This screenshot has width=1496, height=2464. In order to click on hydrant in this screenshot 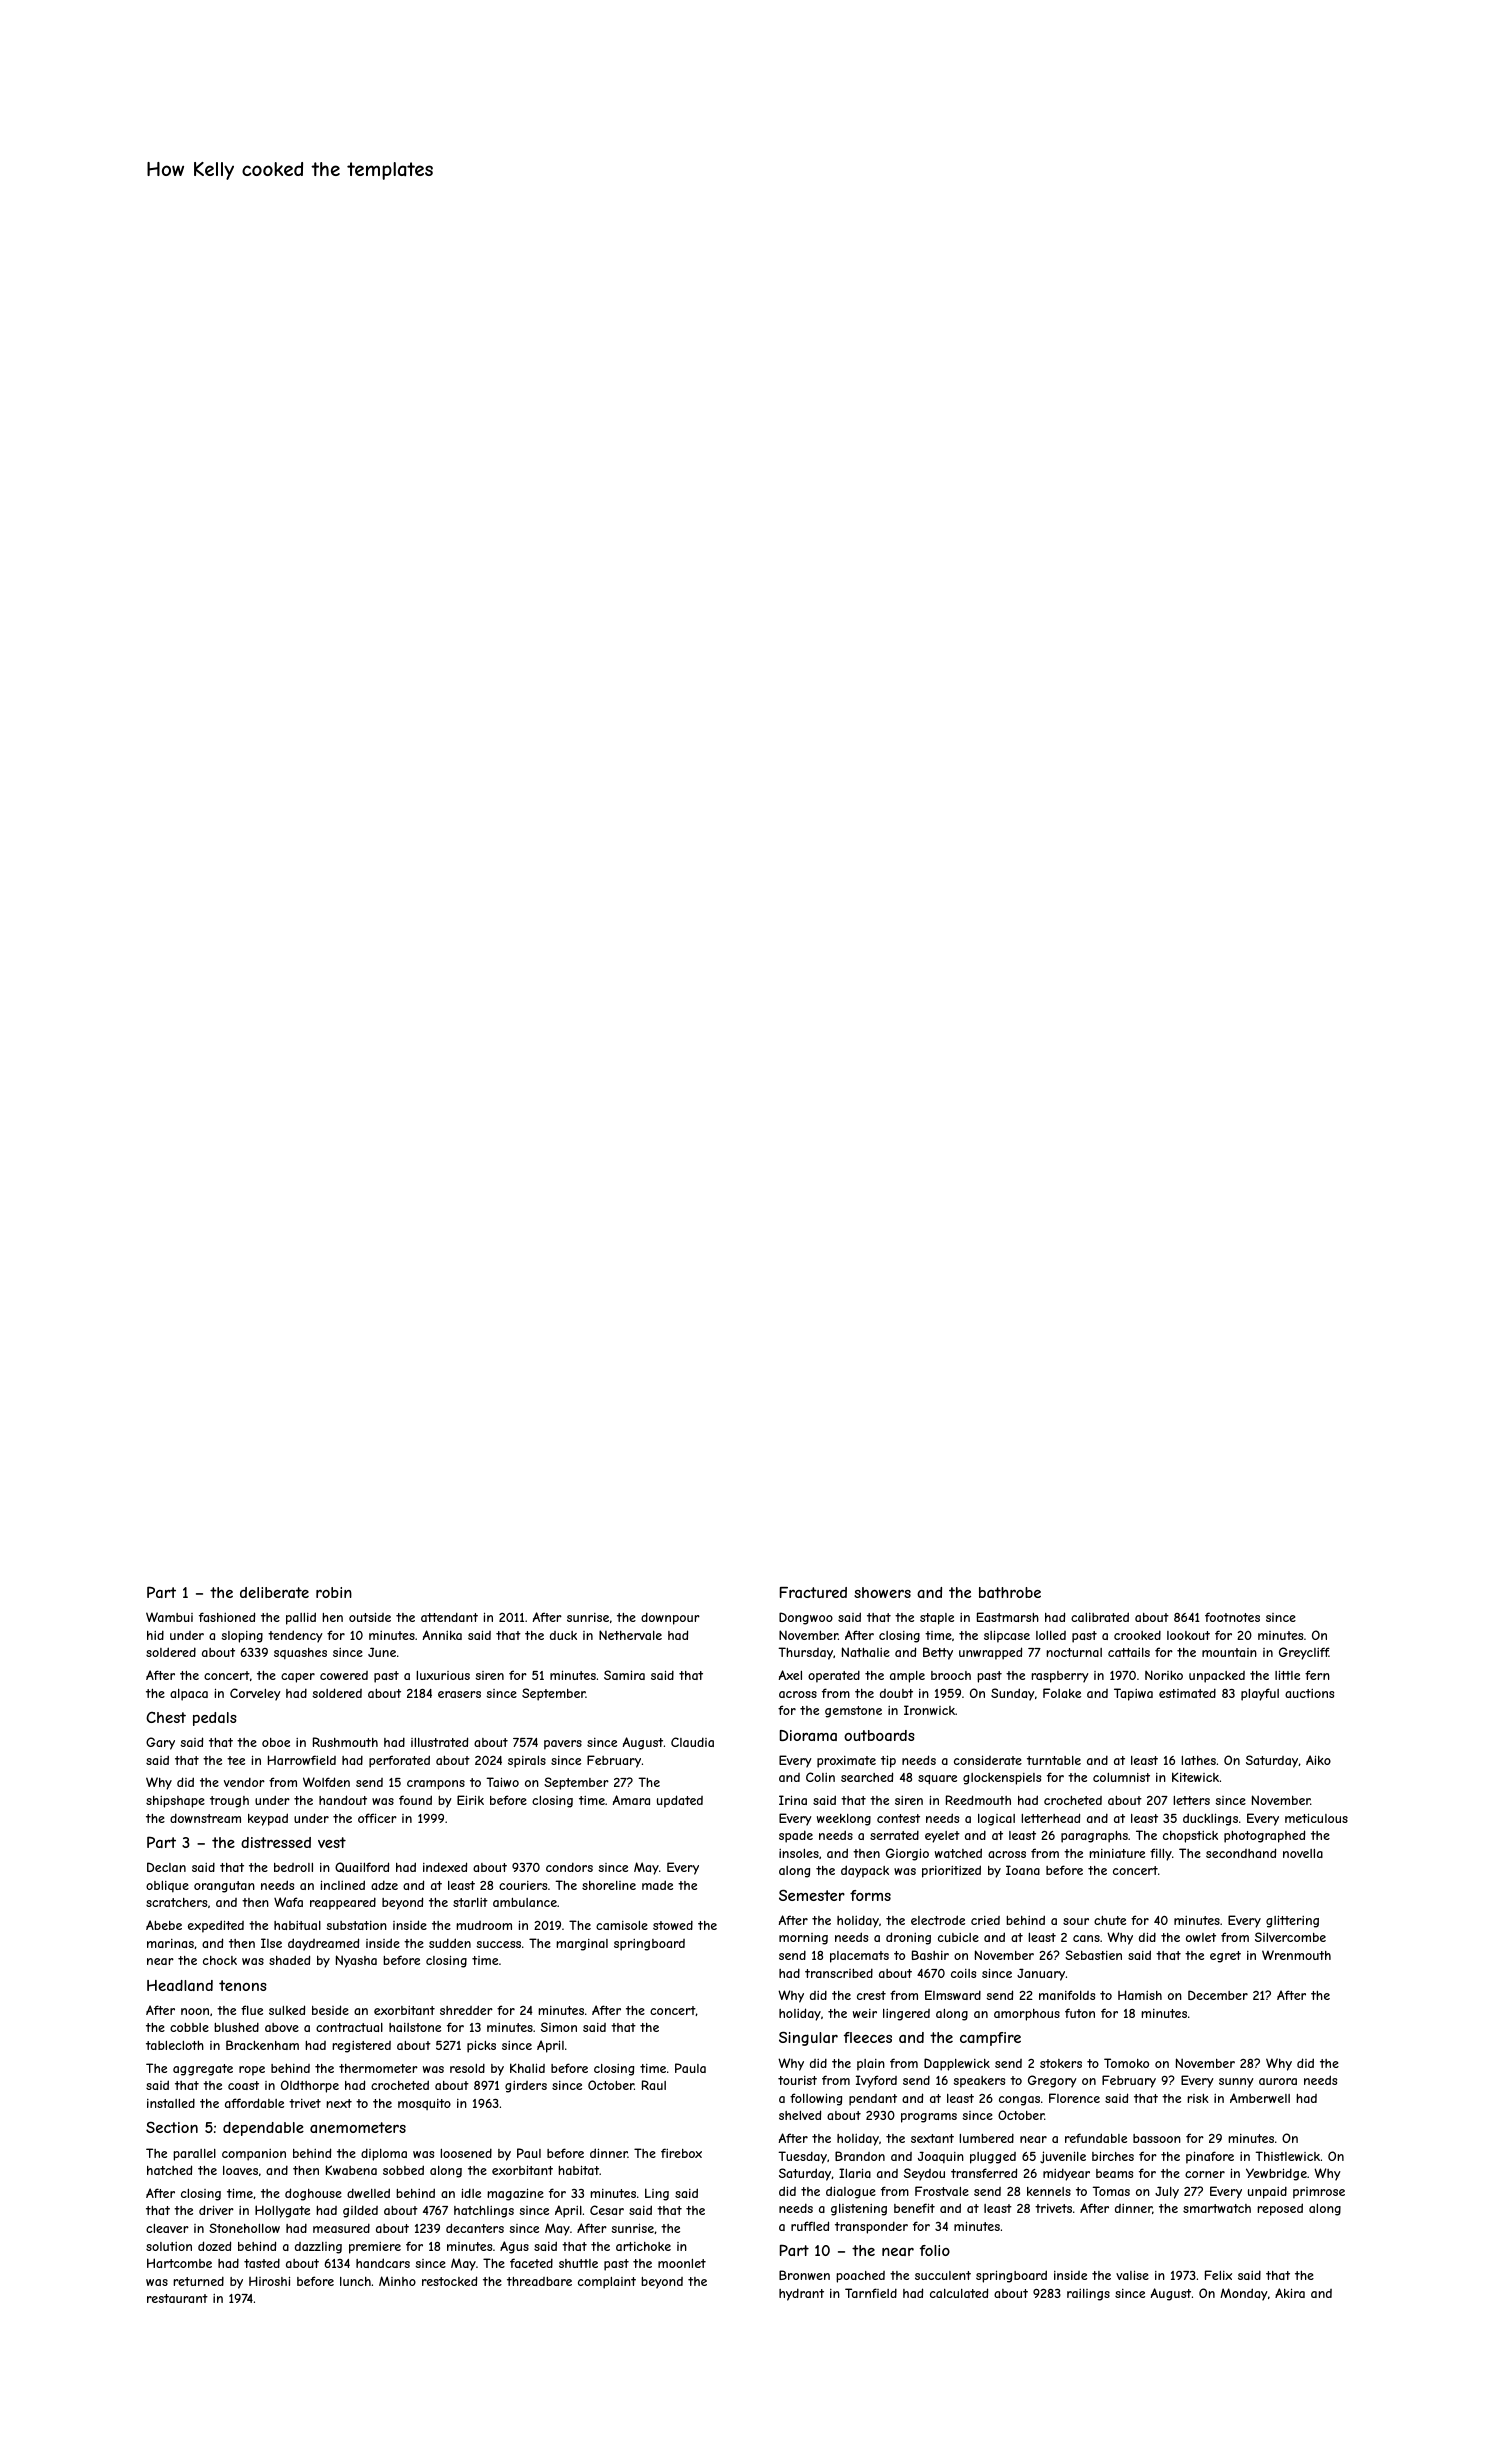, I will do `click(801, 2294)`.
